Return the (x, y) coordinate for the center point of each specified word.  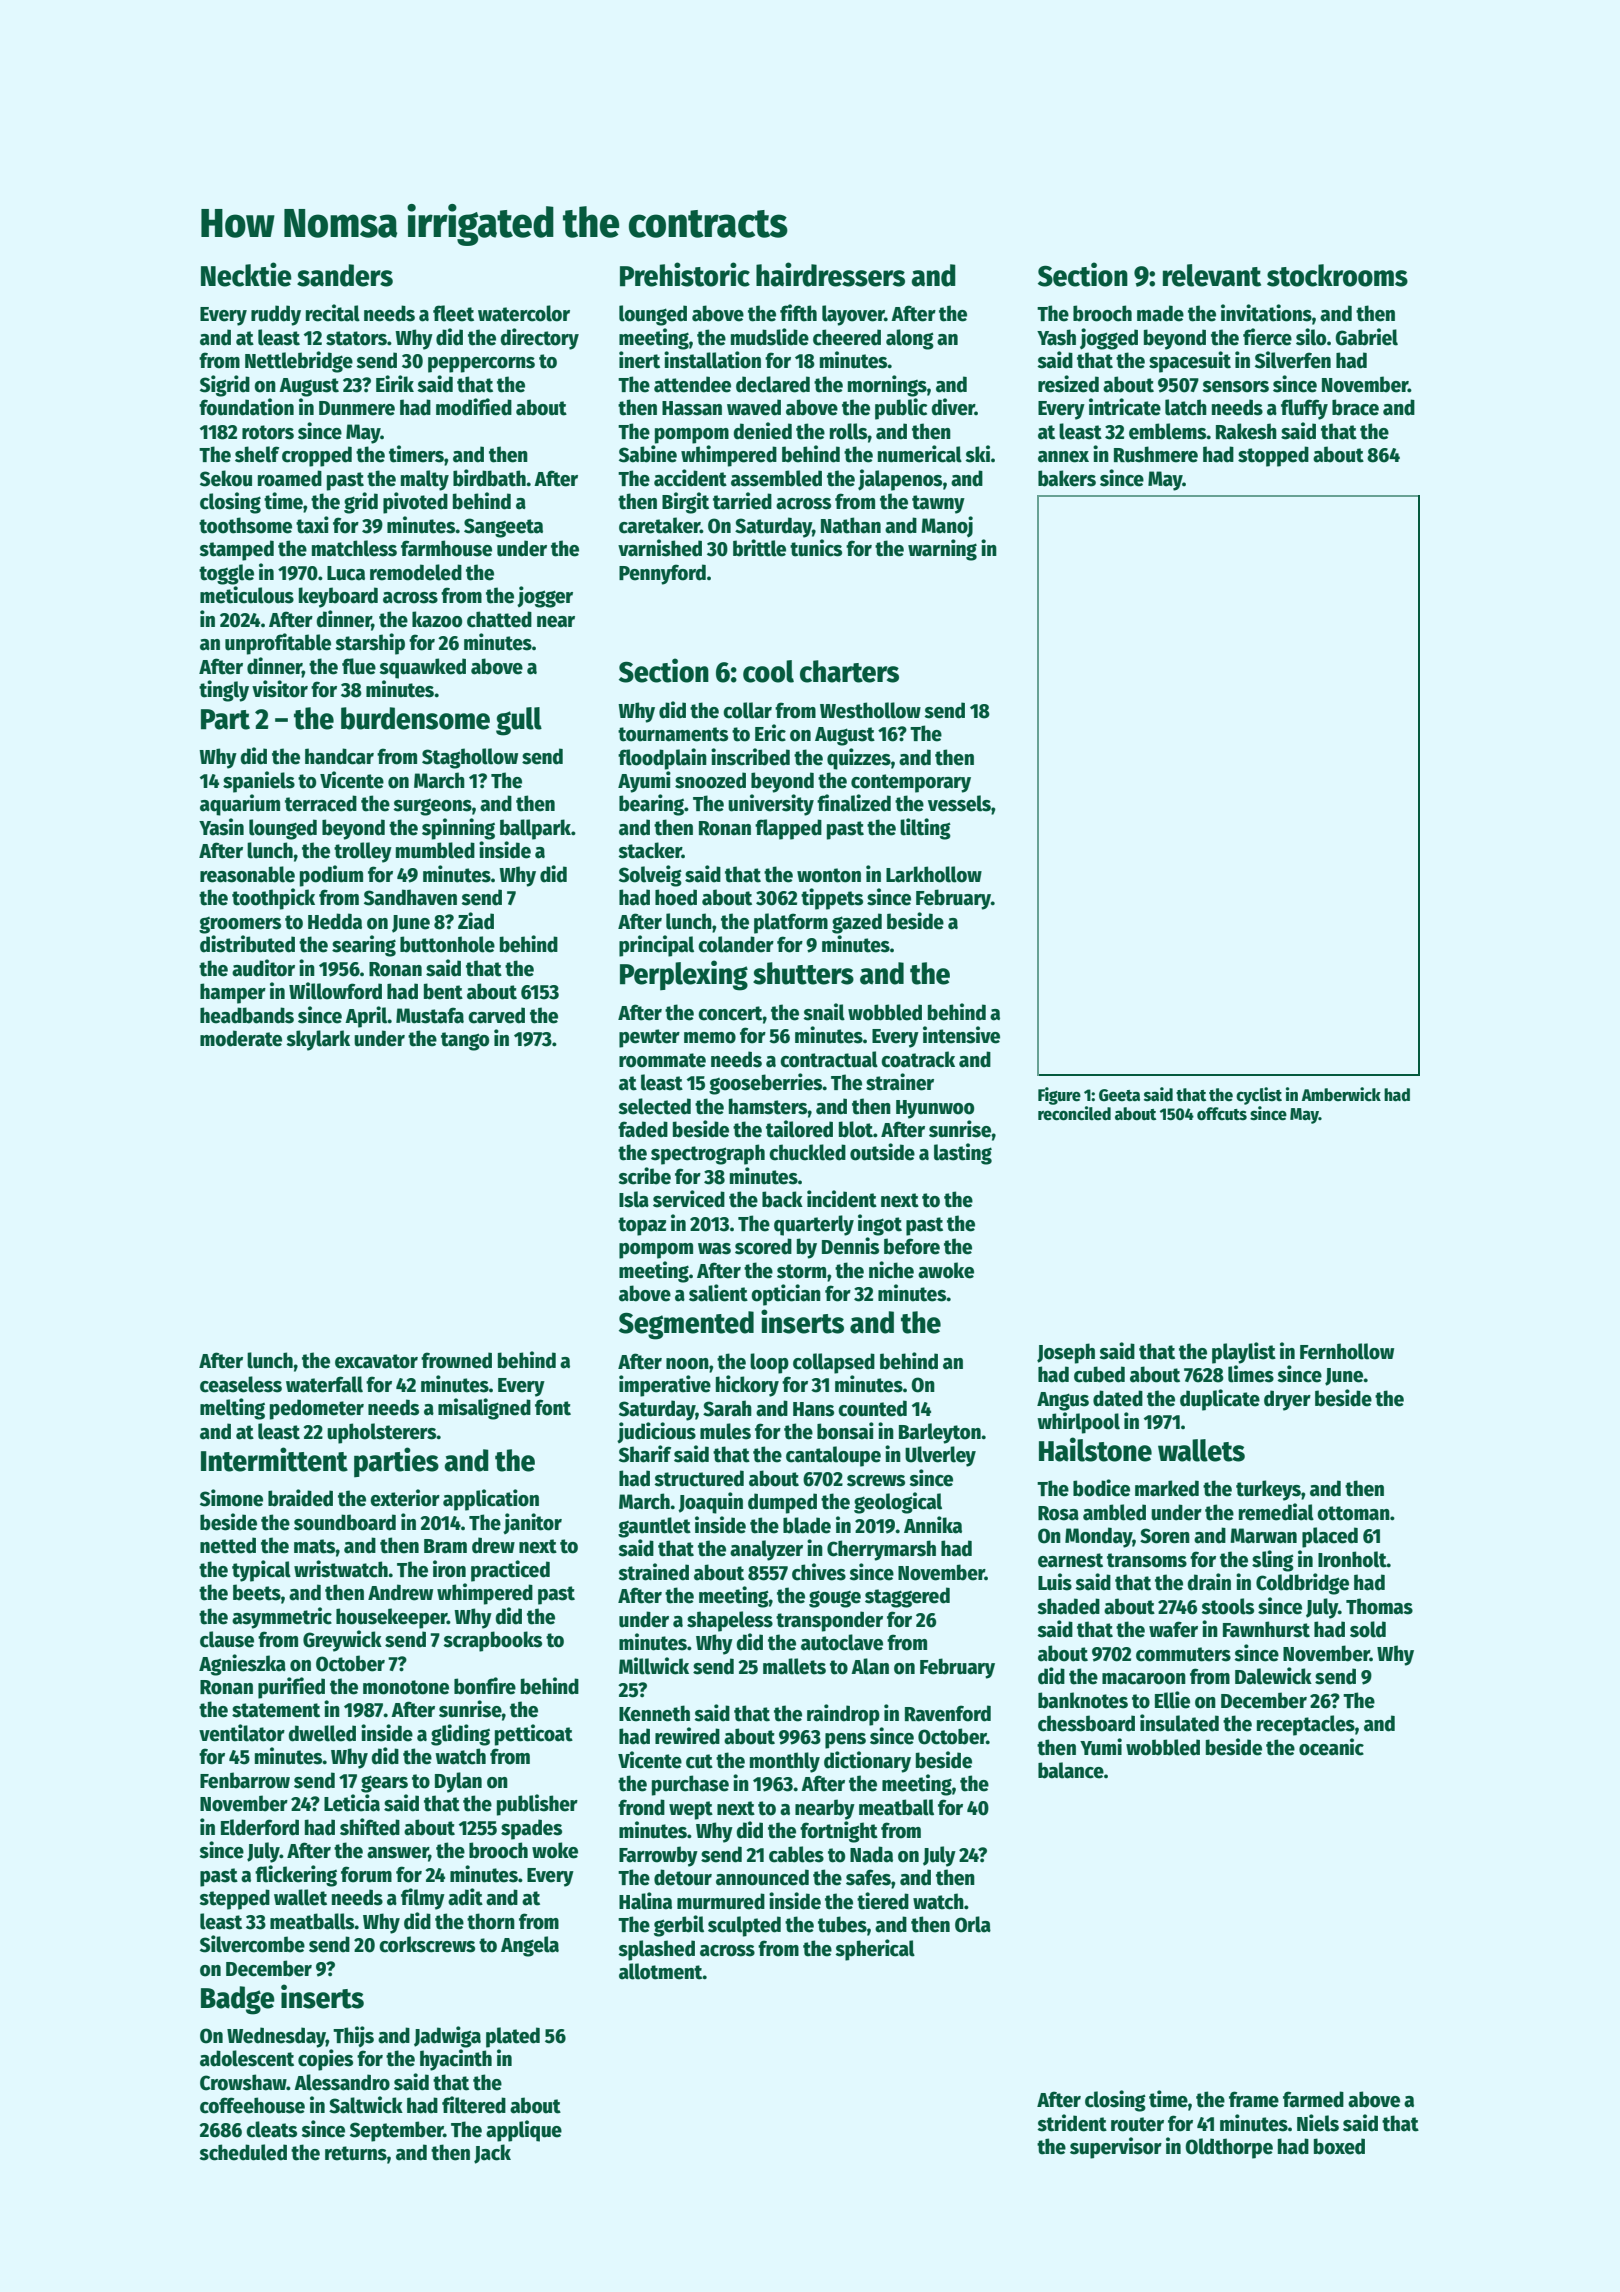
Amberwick (1341, 1094)
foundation (246, 407)
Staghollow (470, 758)
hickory (747, 1386)
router (1137, 2124)
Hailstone (1095, 1449)
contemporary (911, 783)
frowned (456, 1360)
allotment (661, 1971)
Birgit (685, 503)
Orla (973, 1924)
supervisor (1116, 2148)
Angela (530, 1946)
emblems (1168, 431)
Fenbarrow (245, 1780)
